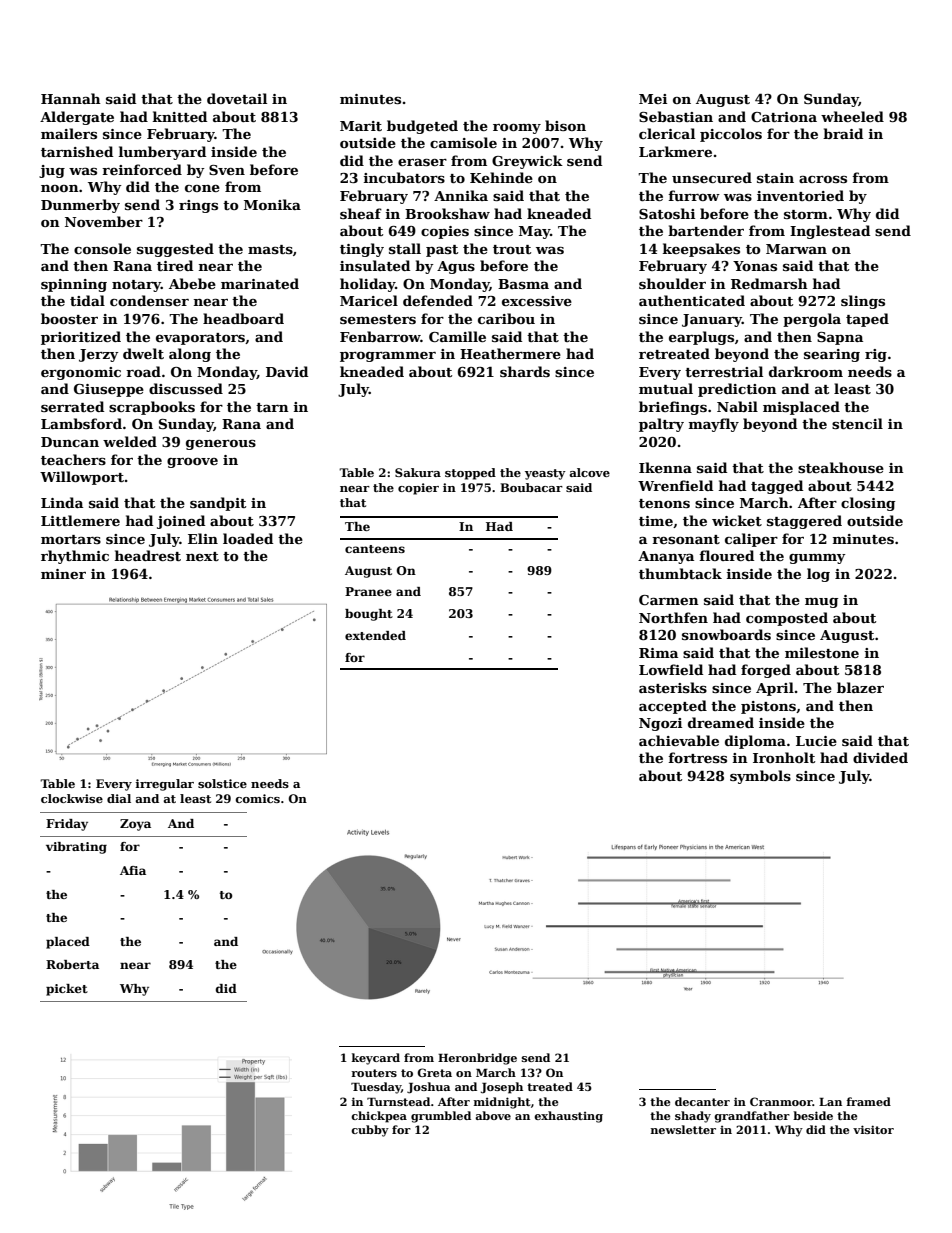 The height and width of the screenshot is (1233, 952). I want to click on Greywick, so click(527, 162).
